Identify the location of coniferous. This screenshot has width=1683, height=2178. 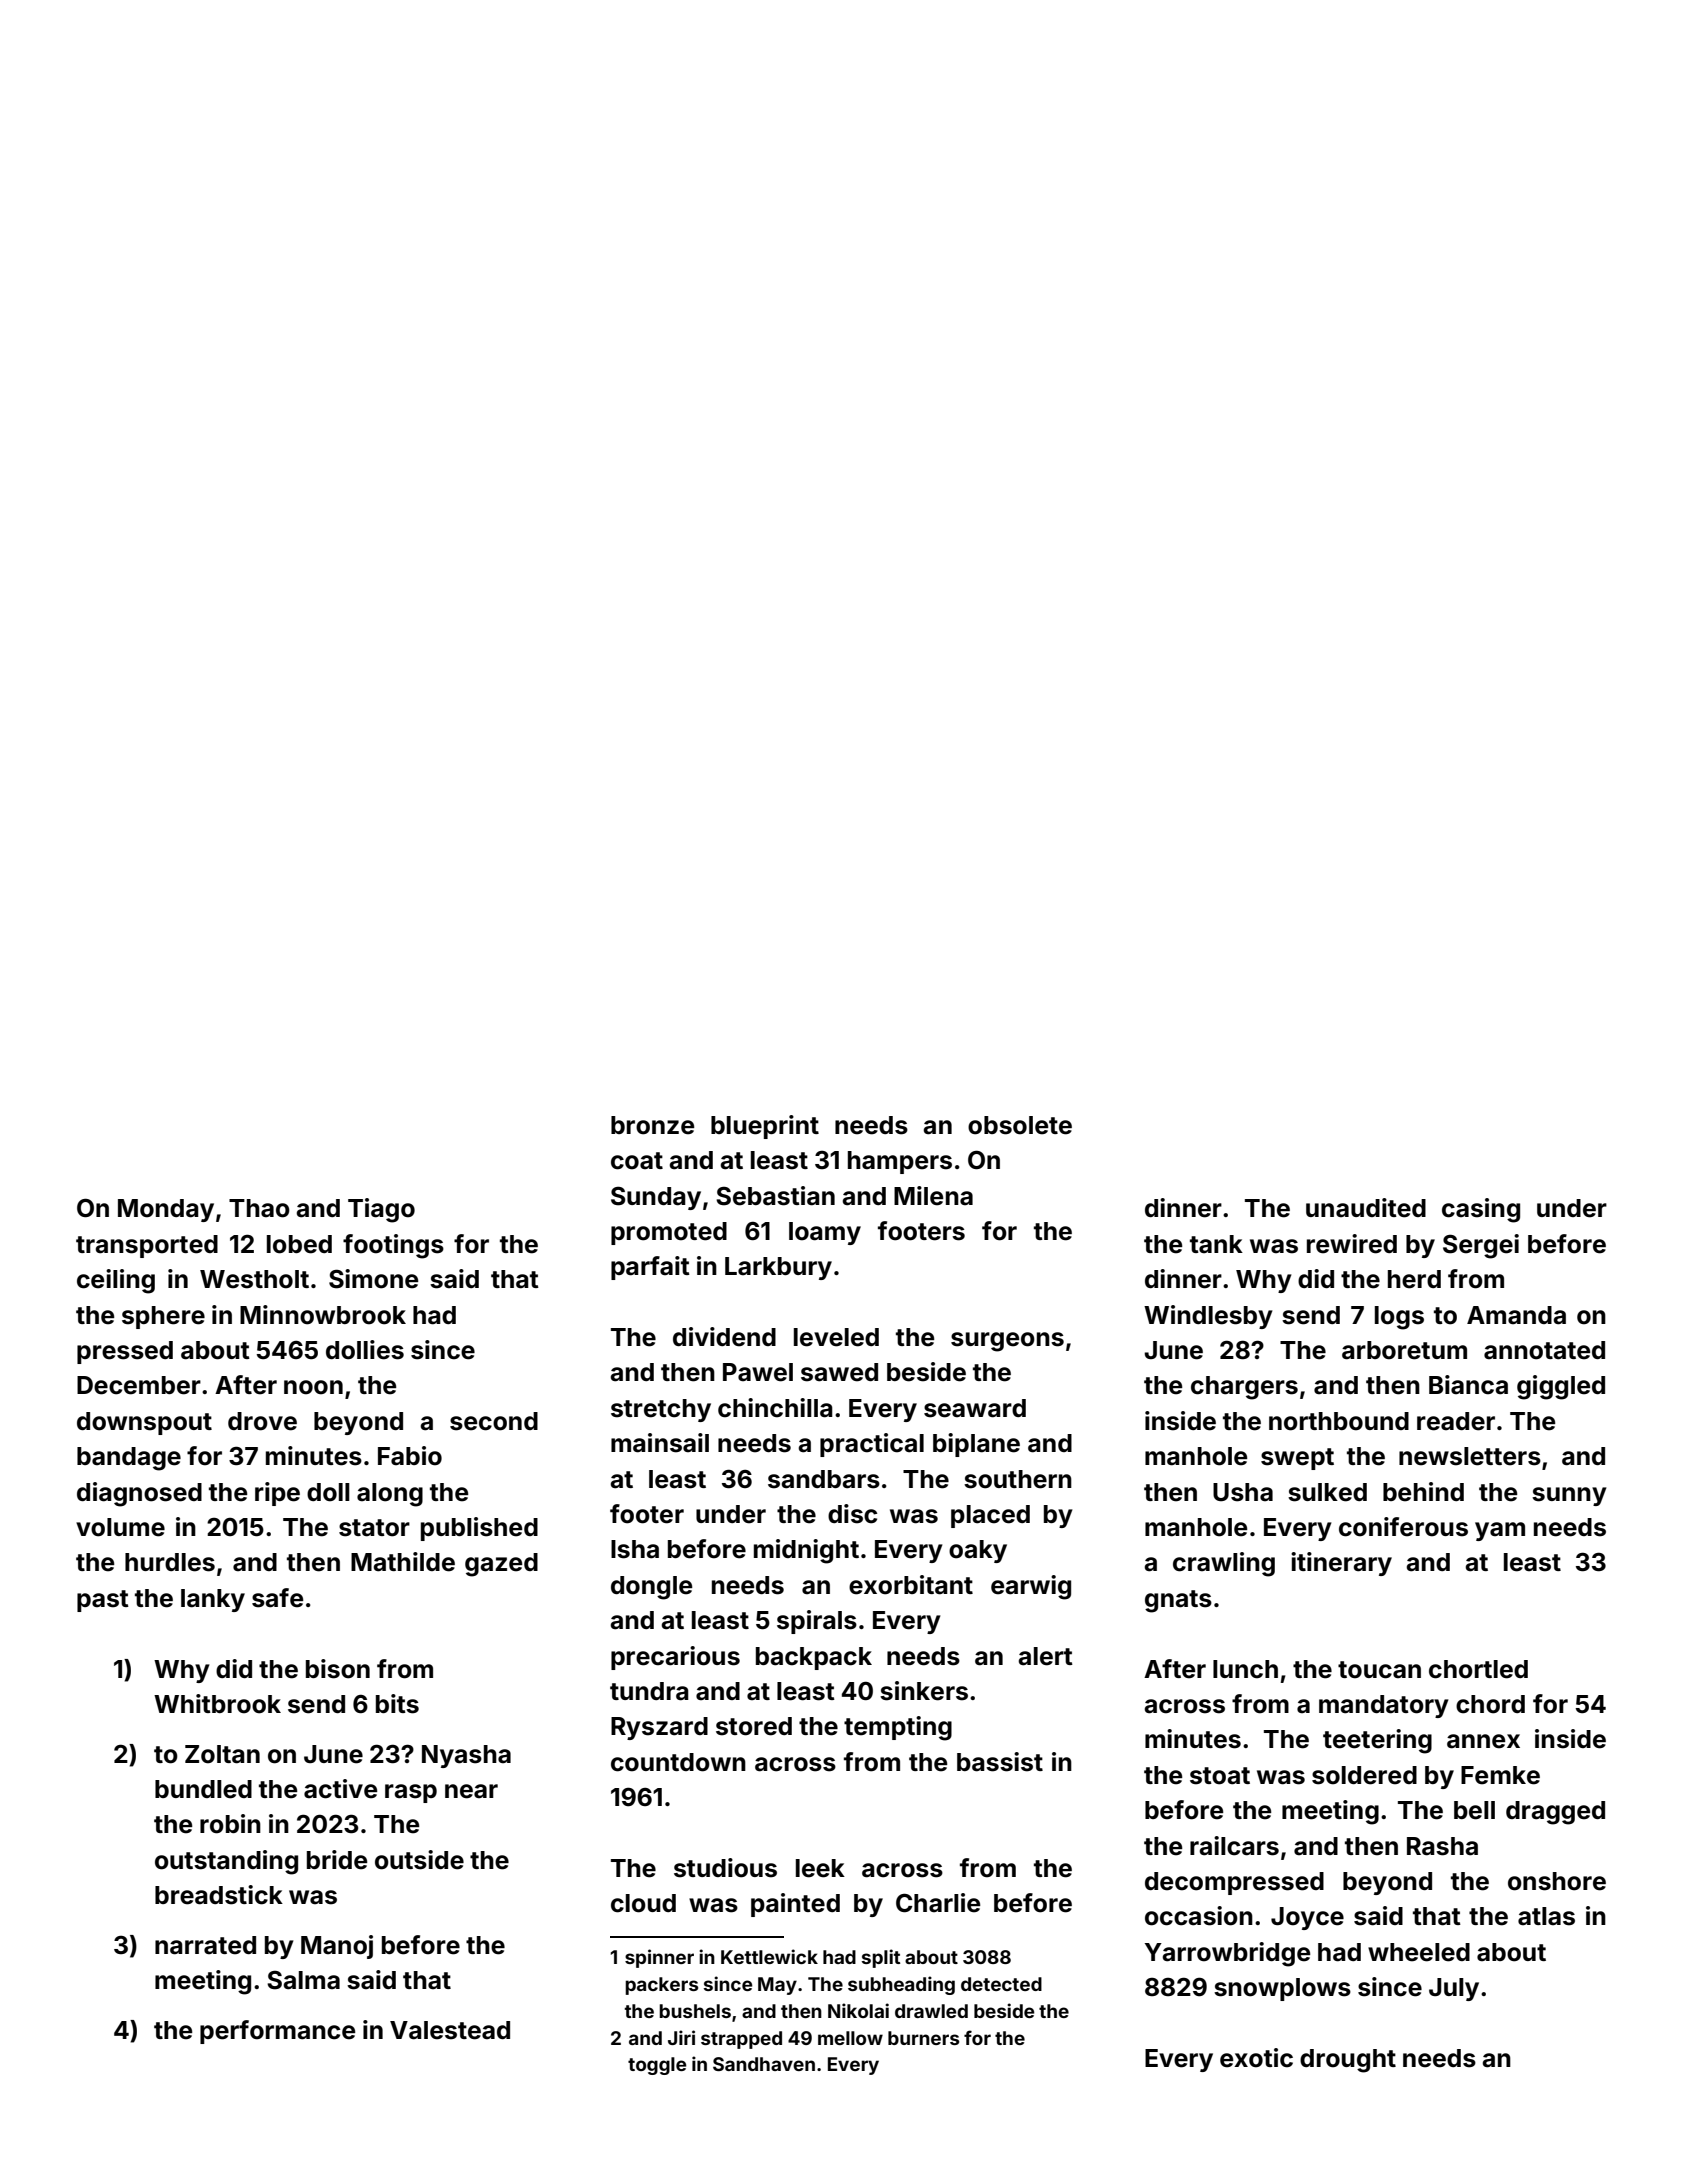
(1403, 1527).
